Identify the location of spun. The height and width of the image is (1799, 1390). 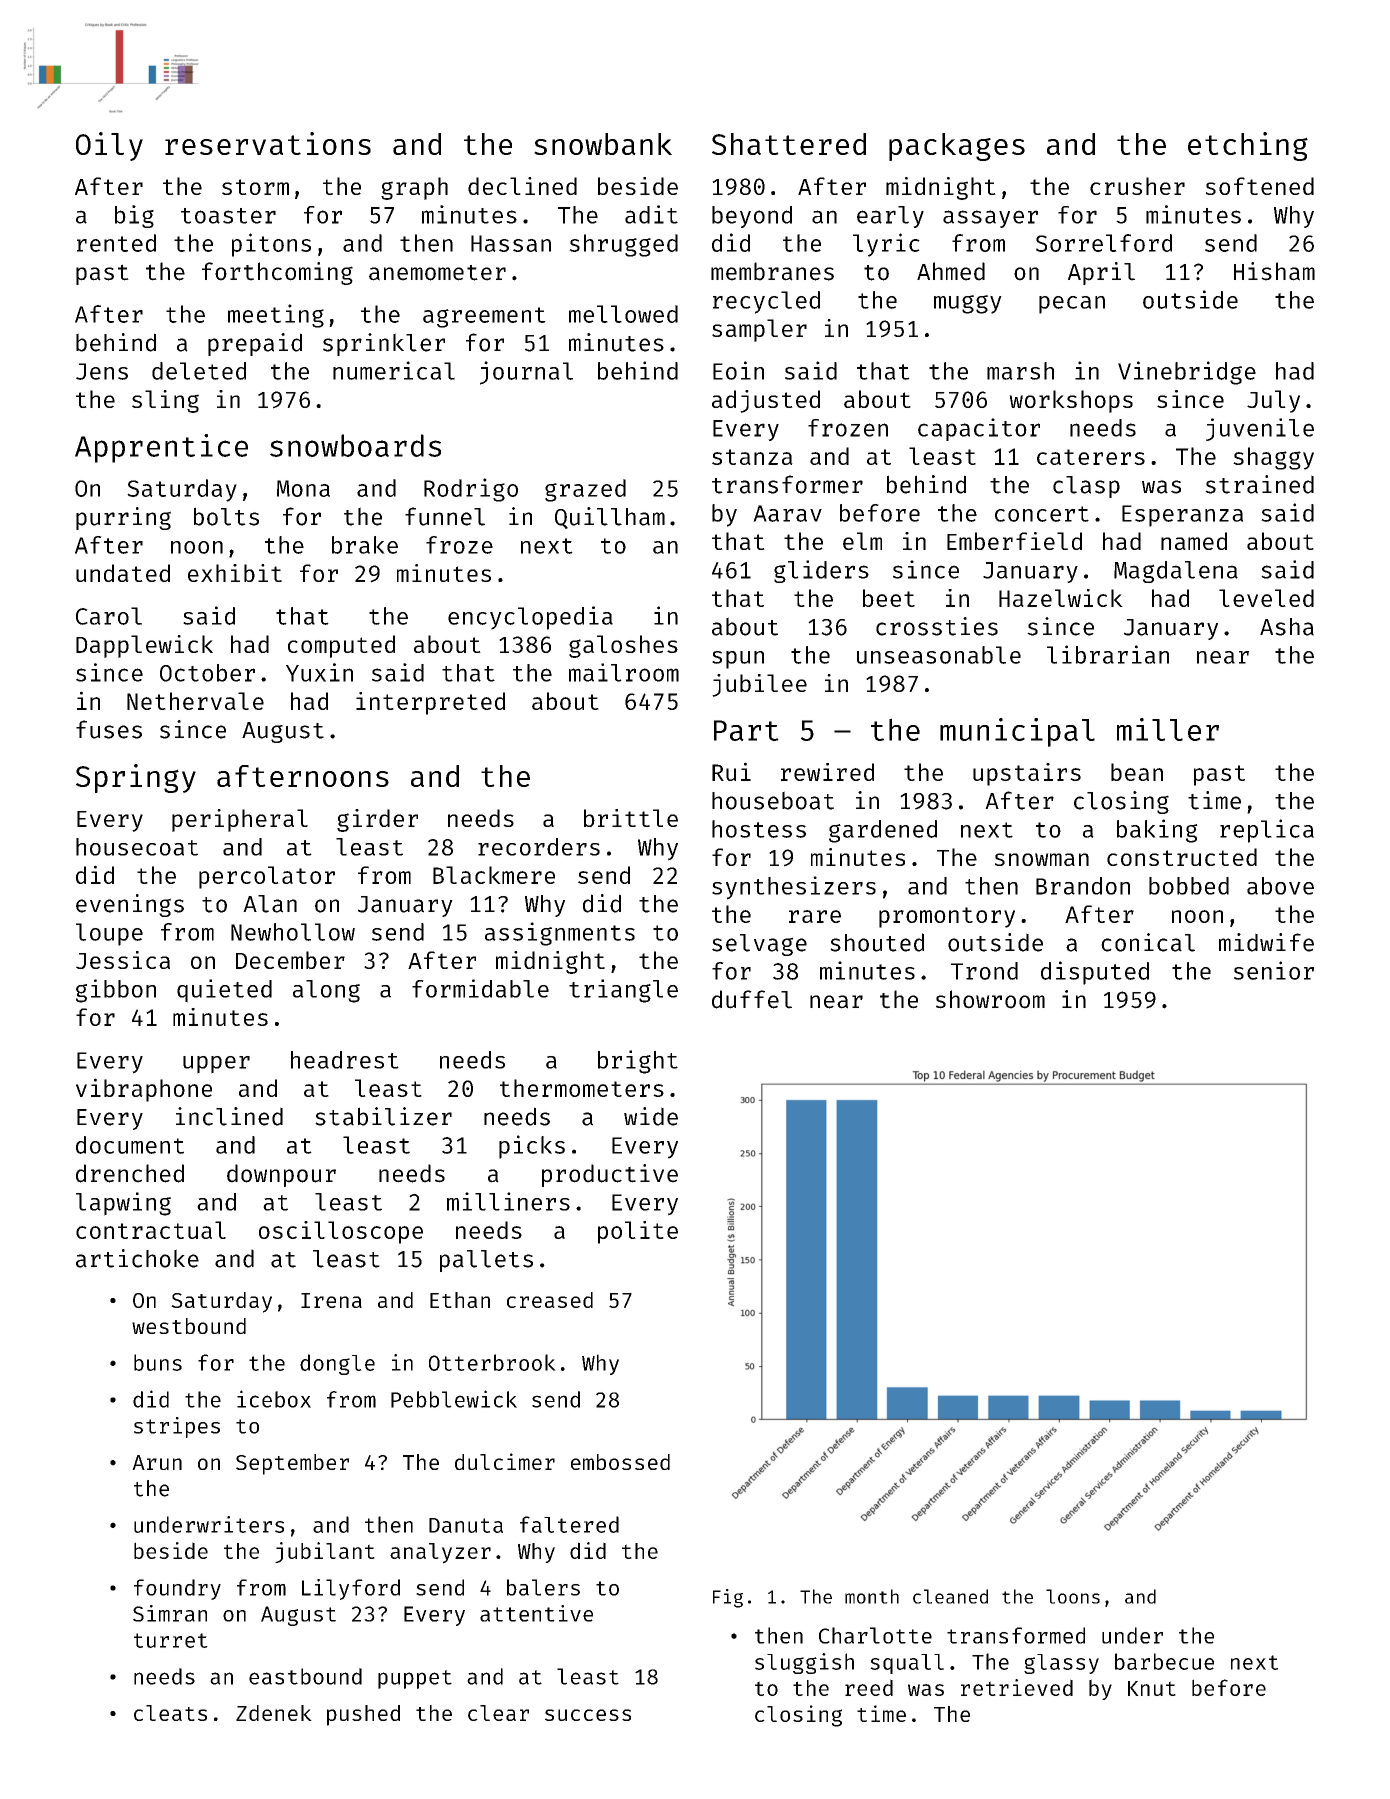
(738, 660).
